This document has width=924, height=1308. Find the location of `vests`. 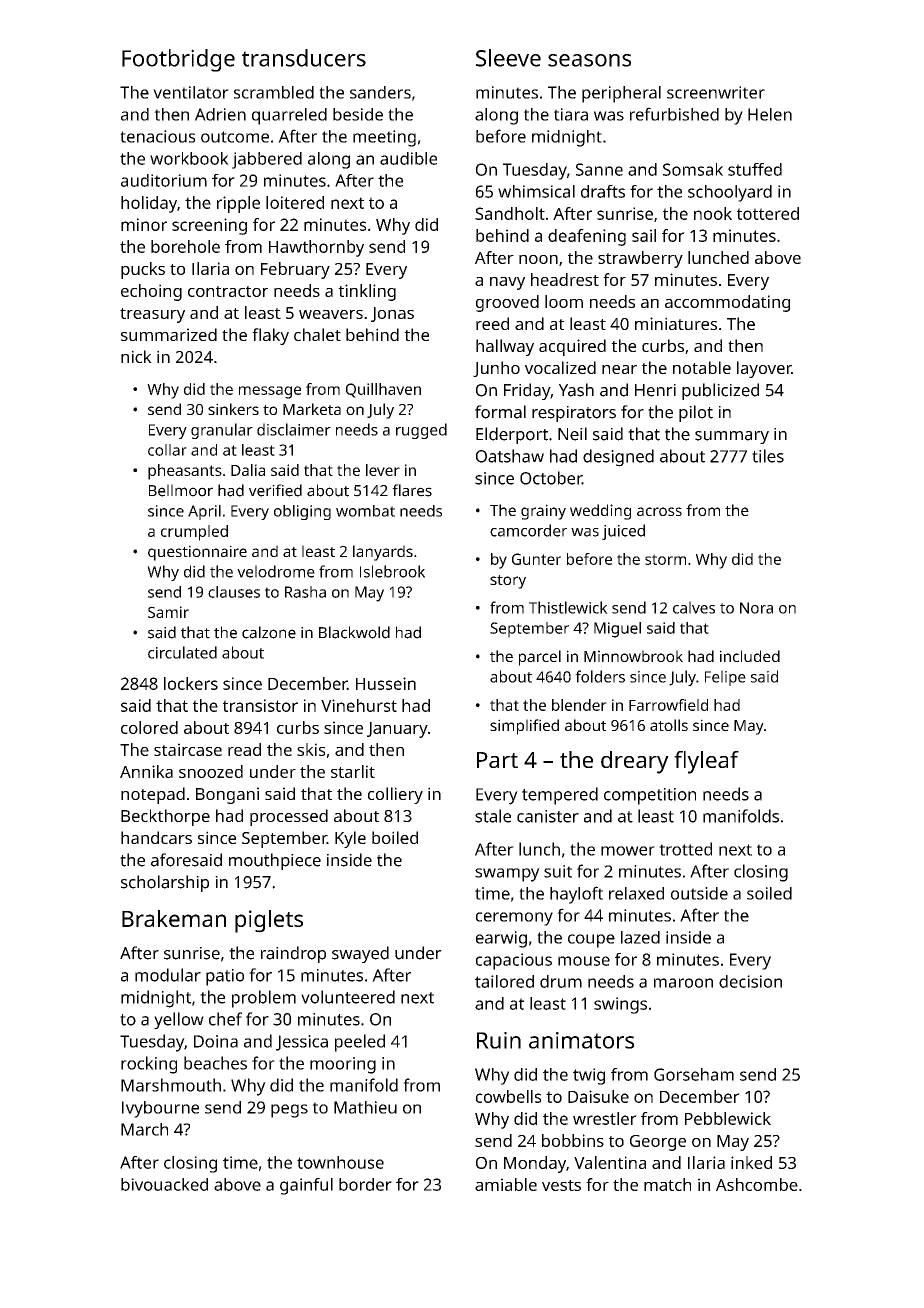

vests is located at coordinates (561, 1185).
